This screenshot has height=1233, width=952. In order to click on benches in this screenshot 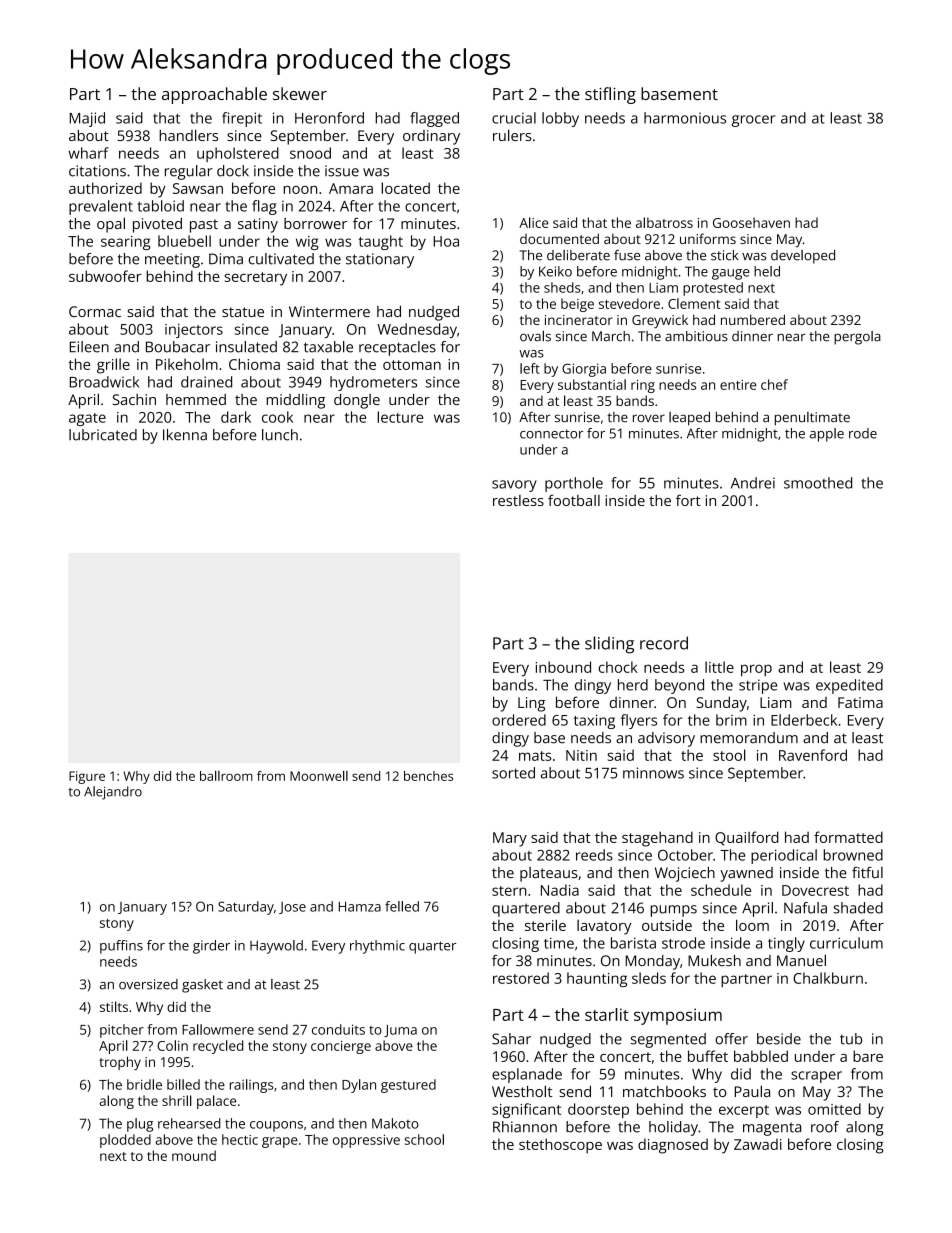, I will do `click(428, 776)`.
